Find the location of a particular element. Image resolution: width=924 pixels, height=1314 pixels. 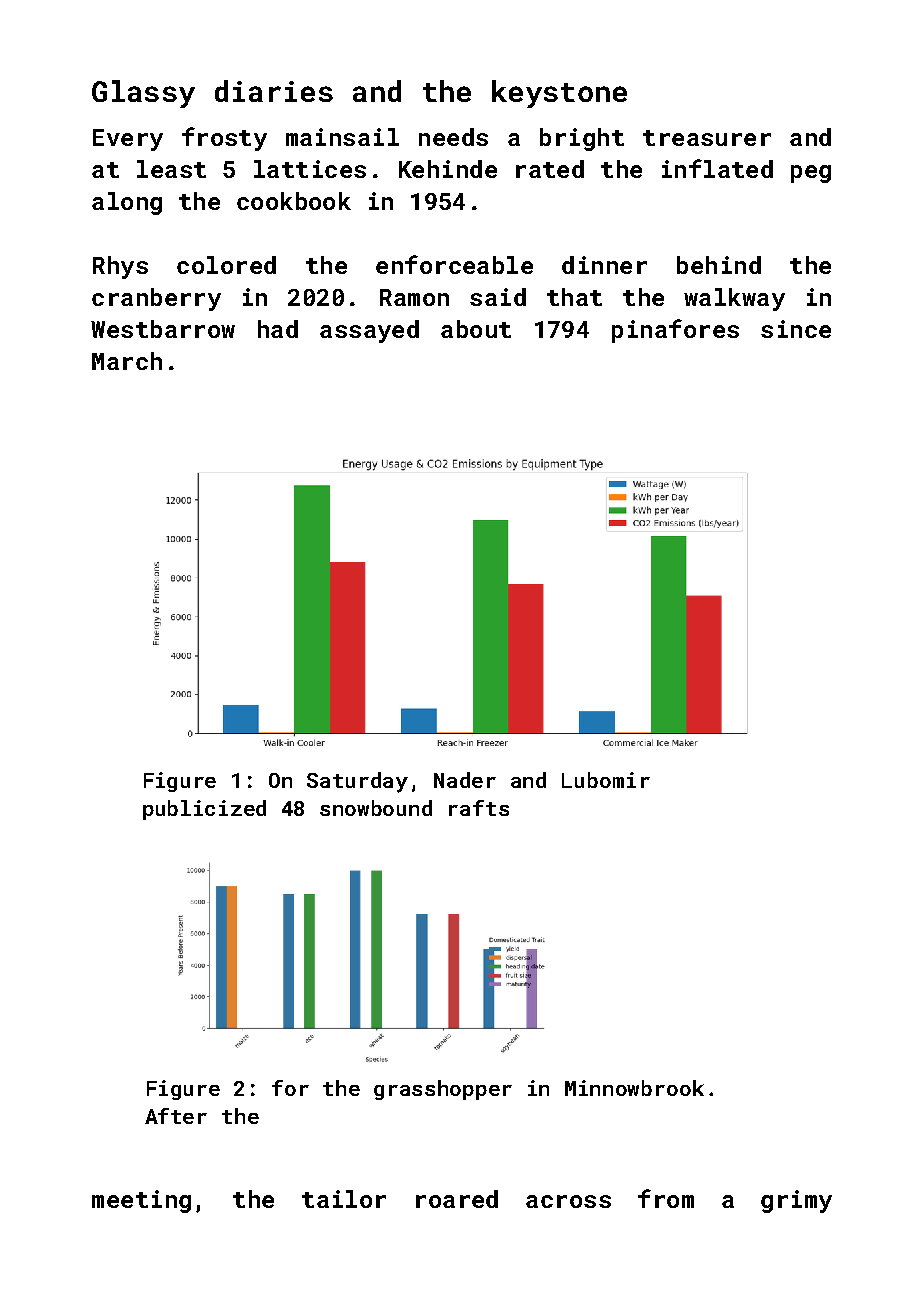

meeting is located at coordinates (141, 1201).
